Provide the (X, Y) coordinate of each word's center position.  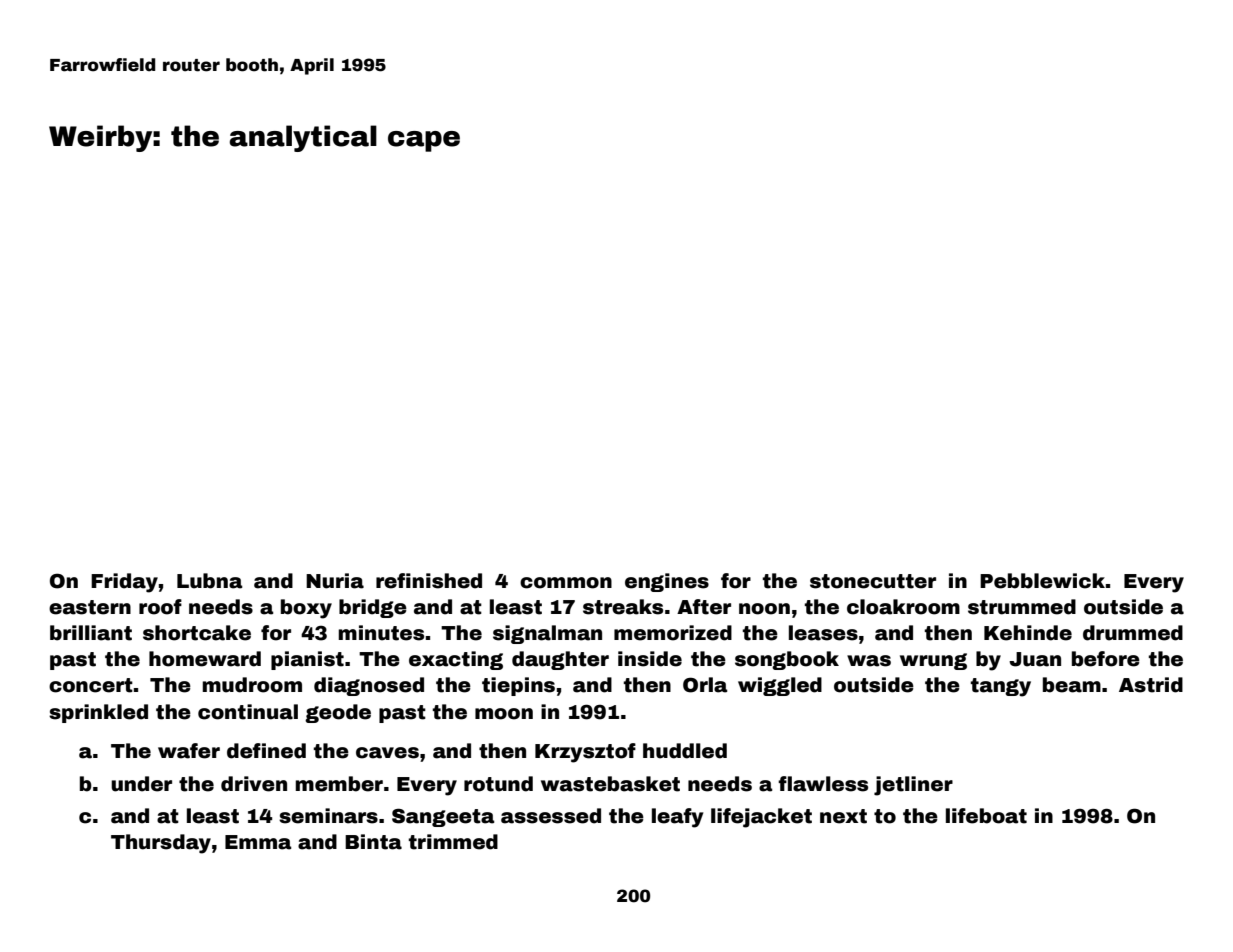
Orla (705, 685)
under (141, 784)
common (566, 583)
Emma (258, 842)
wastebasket (610, 784)
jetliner (913, 786)
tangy (1001, 687)
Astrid (1151, 685)
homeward (205, 659)
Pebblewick (1042, 581)
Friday (124, 583)
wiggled (780, 686)
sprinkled (98, 713)
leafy (677, 818)
